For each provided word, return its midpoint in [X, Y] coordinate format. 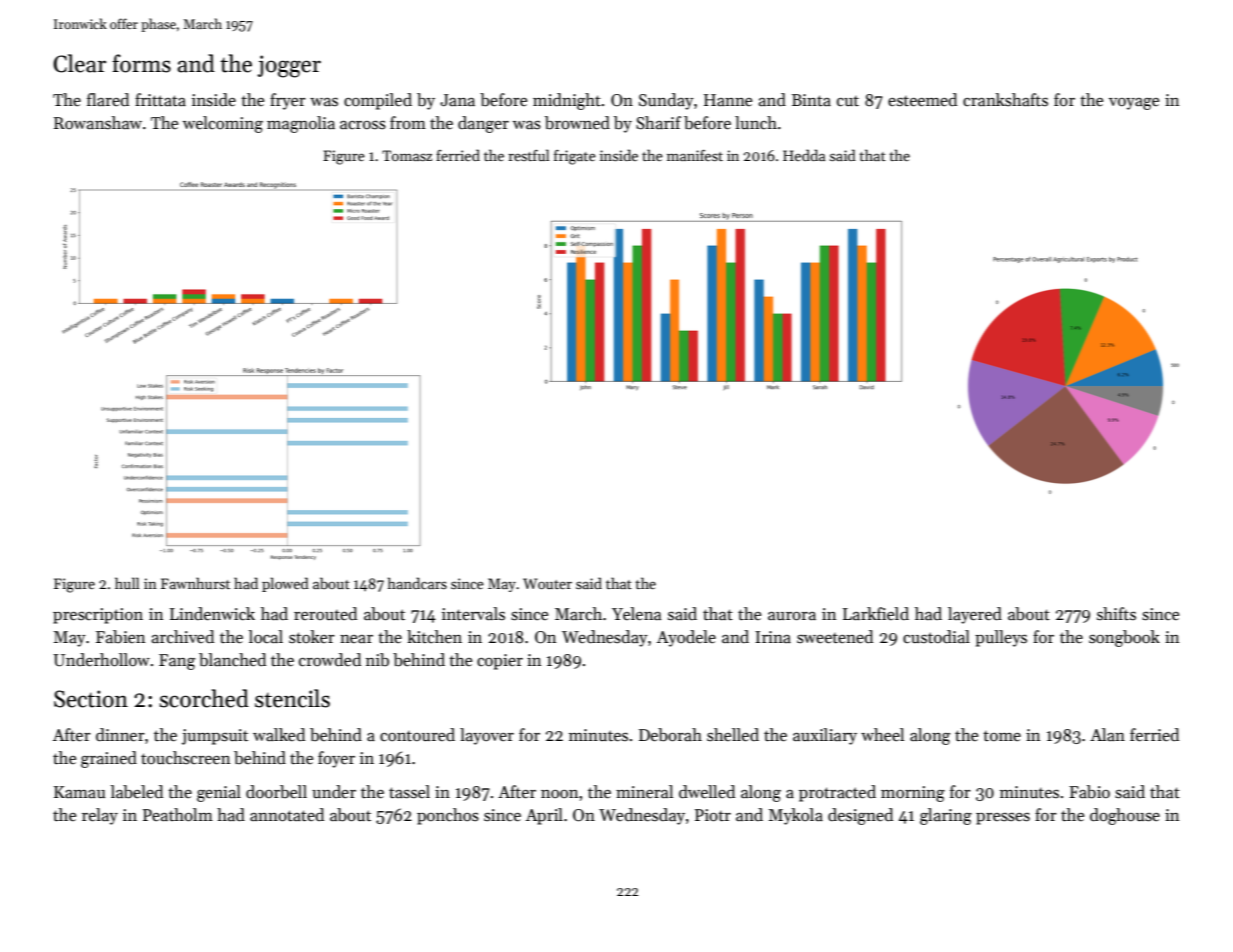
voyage [1134, 104]
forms [141, 63]
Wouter [547, 583]
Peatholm [178, 815]
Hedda [804, 155]
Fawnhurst [195, 583]
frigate [575, 157]
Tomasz [407, 155]
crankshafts [1005, 100]
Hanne [728, 100]
